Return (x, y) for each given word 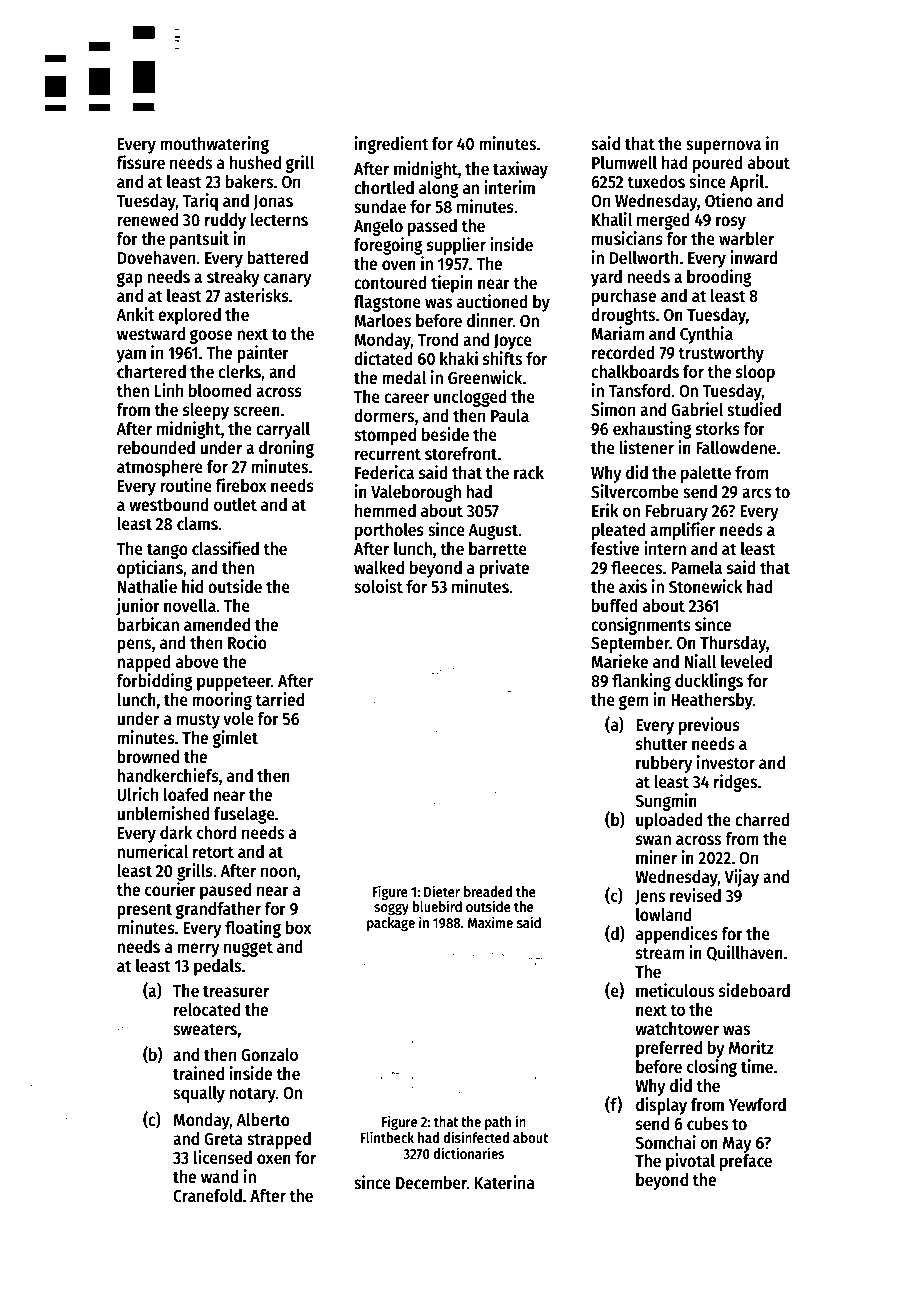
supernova (723, 147)
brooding (719, 278)
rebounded (156, 448)
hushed (255, 163)
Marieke (619, 661)
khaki (459, 358)
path (498, 1123)
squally (199, 1094)
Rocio (247, 642)
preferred (669, 1049)
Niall (700, 661)
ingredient (392, 145)
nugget (248, 949)
